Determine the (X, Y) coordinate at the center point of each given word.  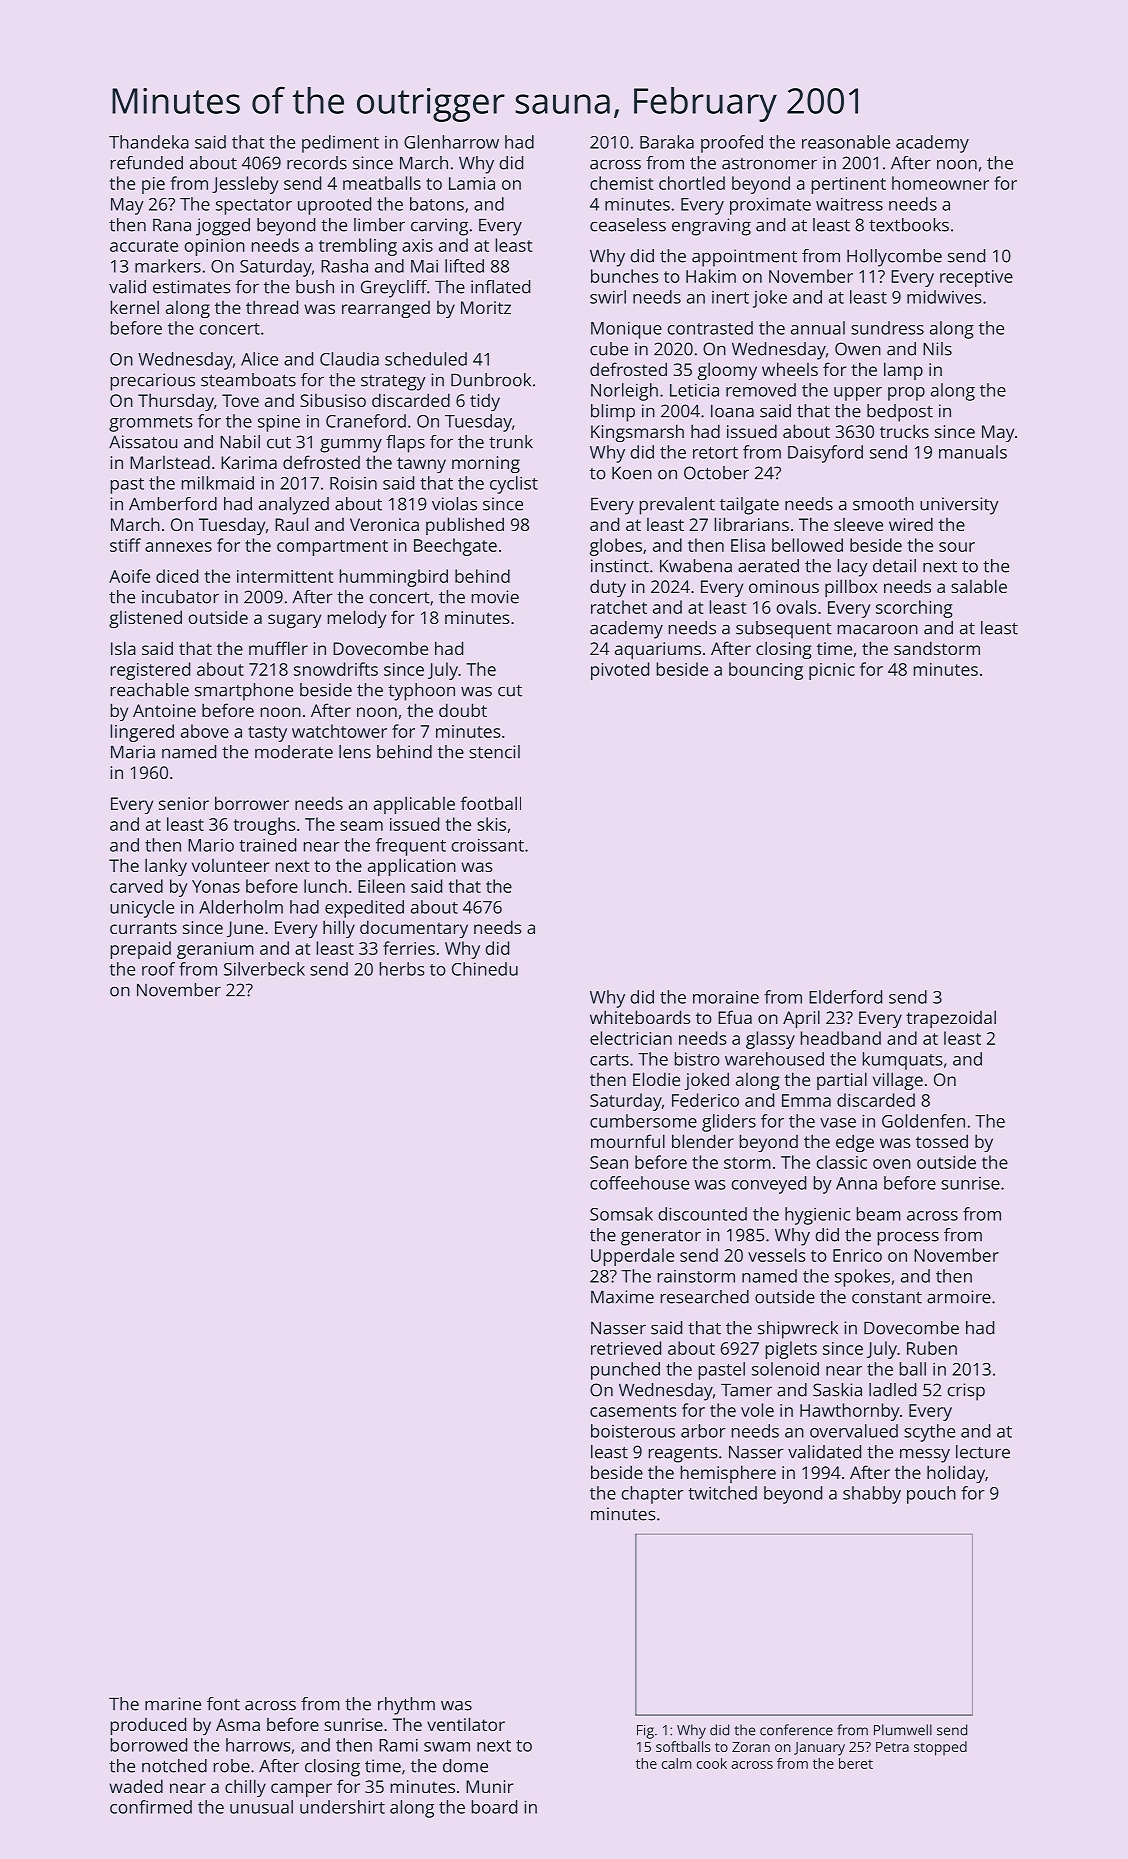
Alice (259, 359)
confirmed (151, 1807)
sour (957, 547)
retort (715, 453)
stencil (494, 752)
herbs (402, 969)
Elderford (845, 997)
